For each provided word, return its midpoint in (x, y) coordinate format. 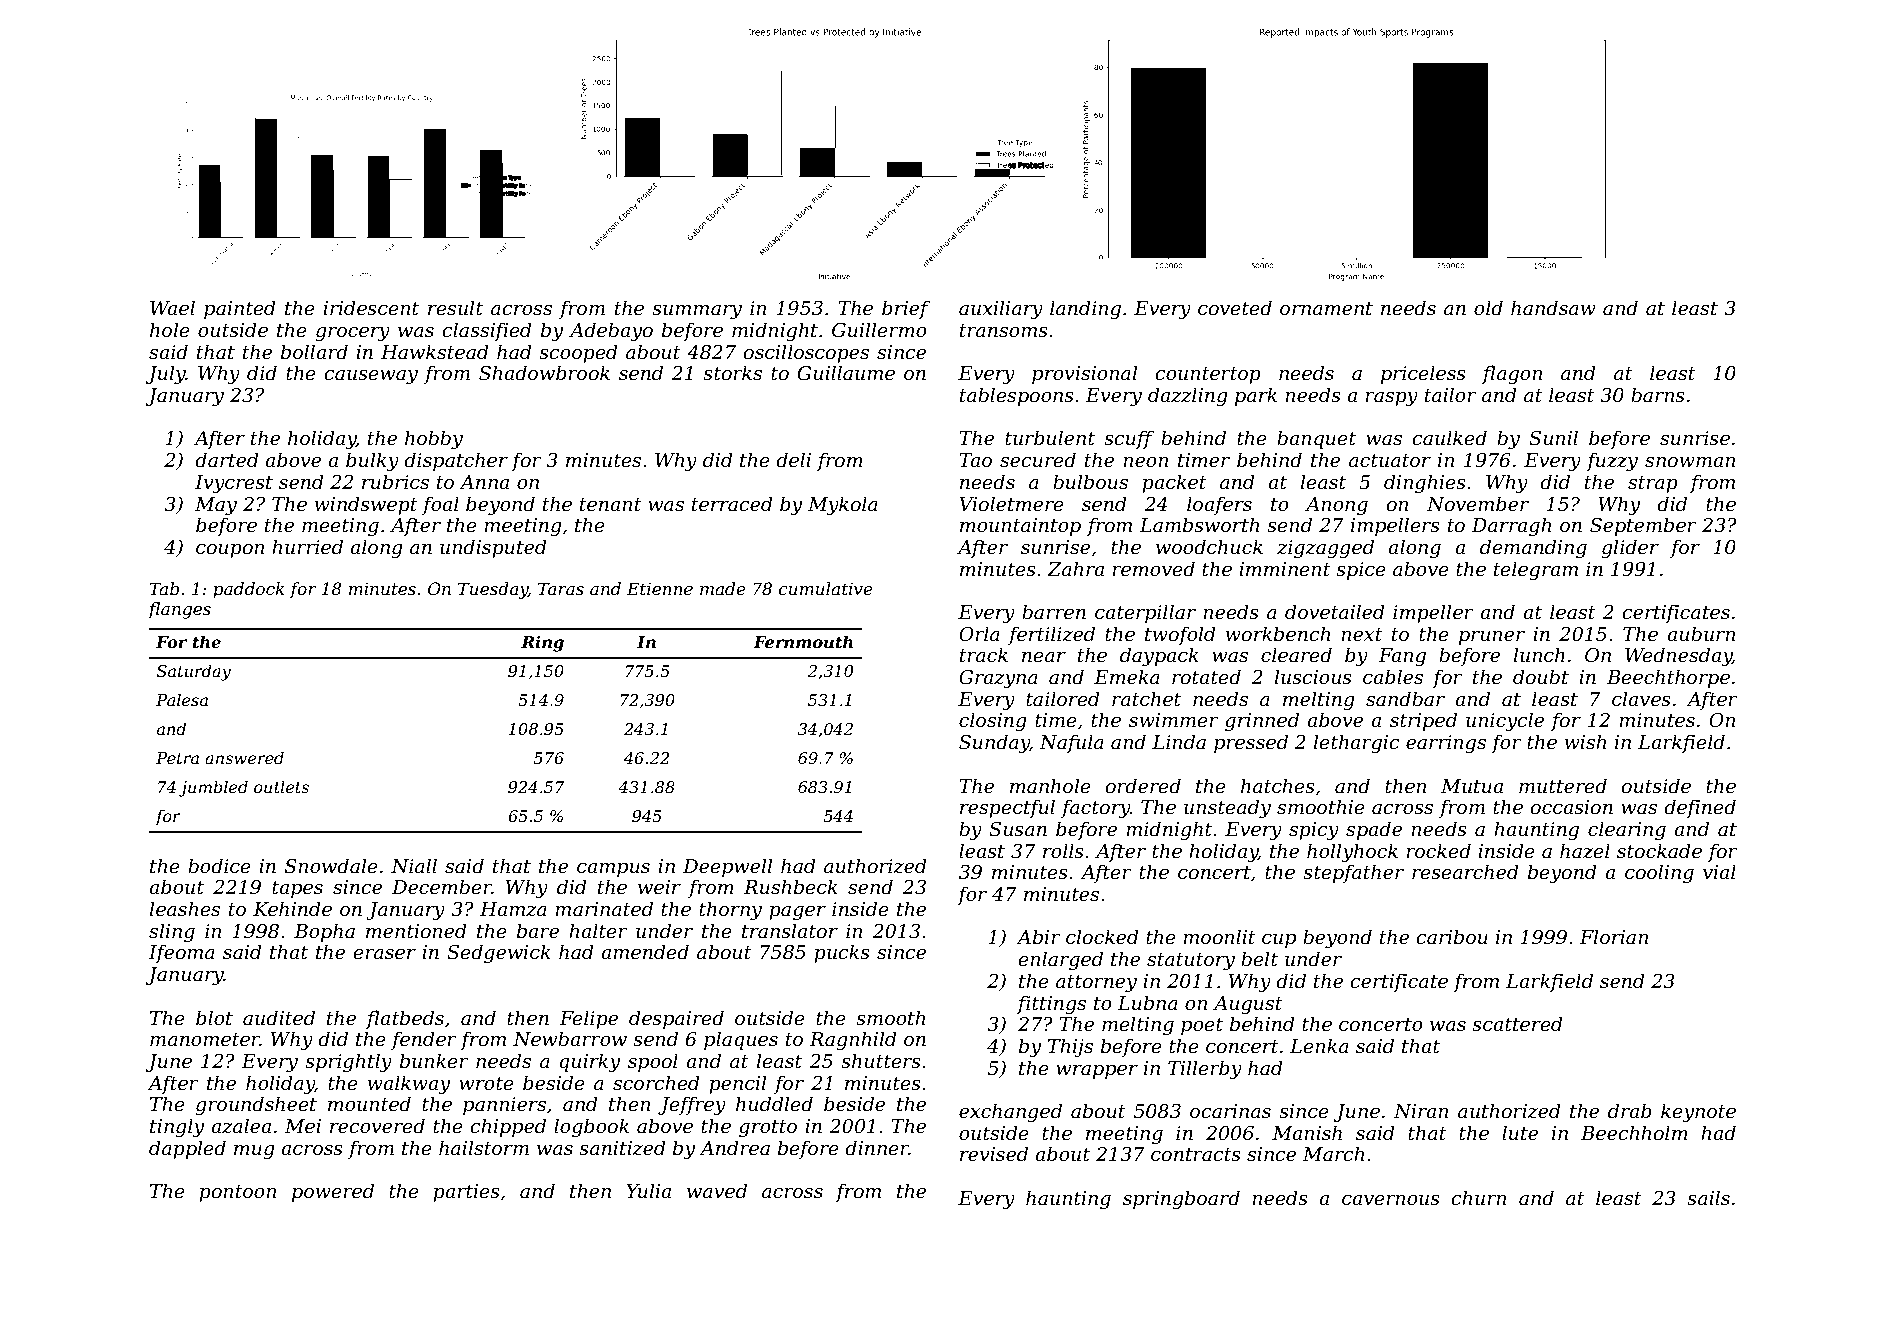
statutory (1191, 962)
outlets (281, 786)
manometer (205, 1040)
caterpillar (1145, 613)
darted (227, 460)
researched (1465, 872)
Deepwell (727, 867)
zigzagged (1325, 548)
